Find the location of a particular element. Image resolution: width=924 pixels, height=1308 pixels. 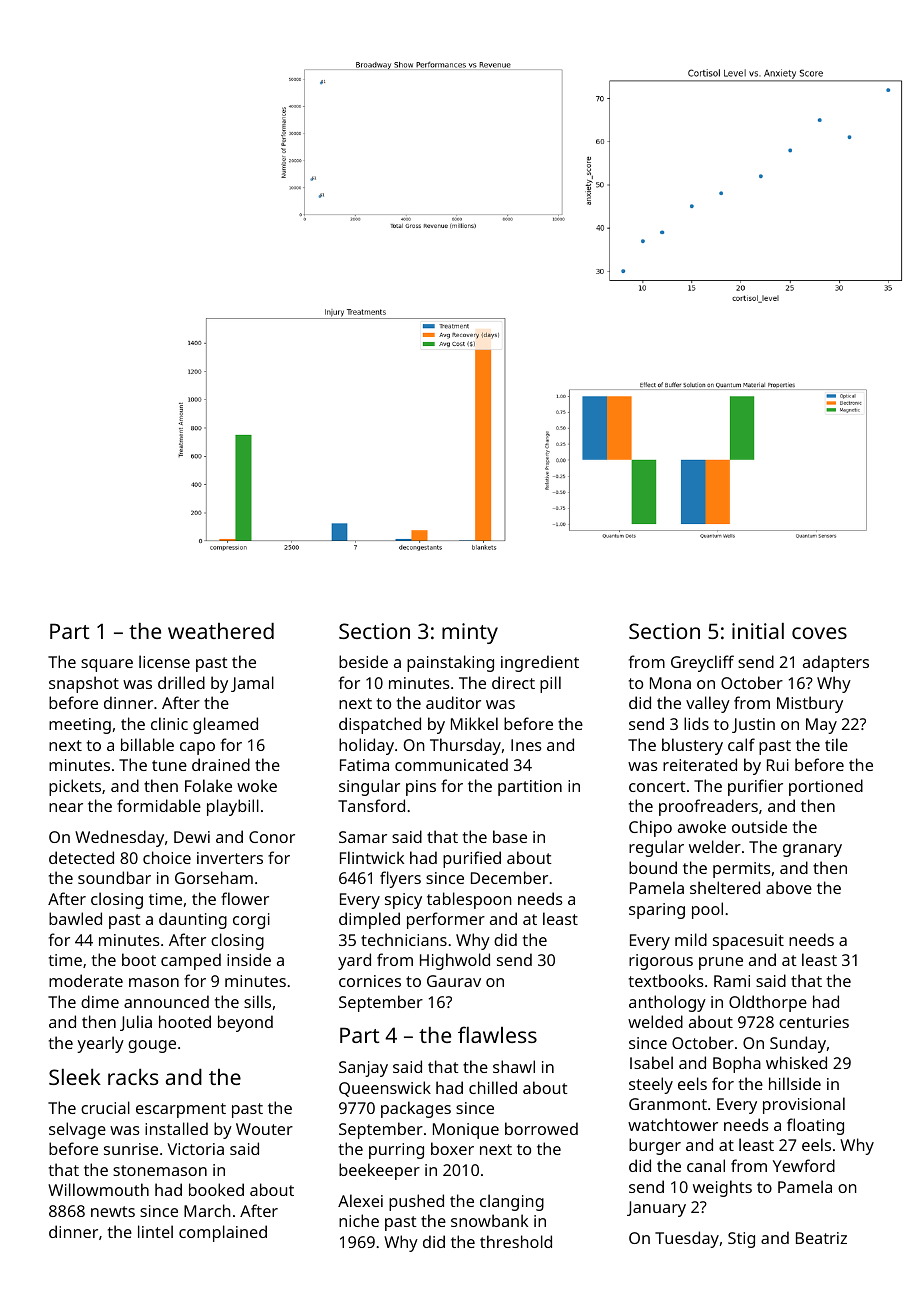

flawless is located at coordinates (497, 1034).
